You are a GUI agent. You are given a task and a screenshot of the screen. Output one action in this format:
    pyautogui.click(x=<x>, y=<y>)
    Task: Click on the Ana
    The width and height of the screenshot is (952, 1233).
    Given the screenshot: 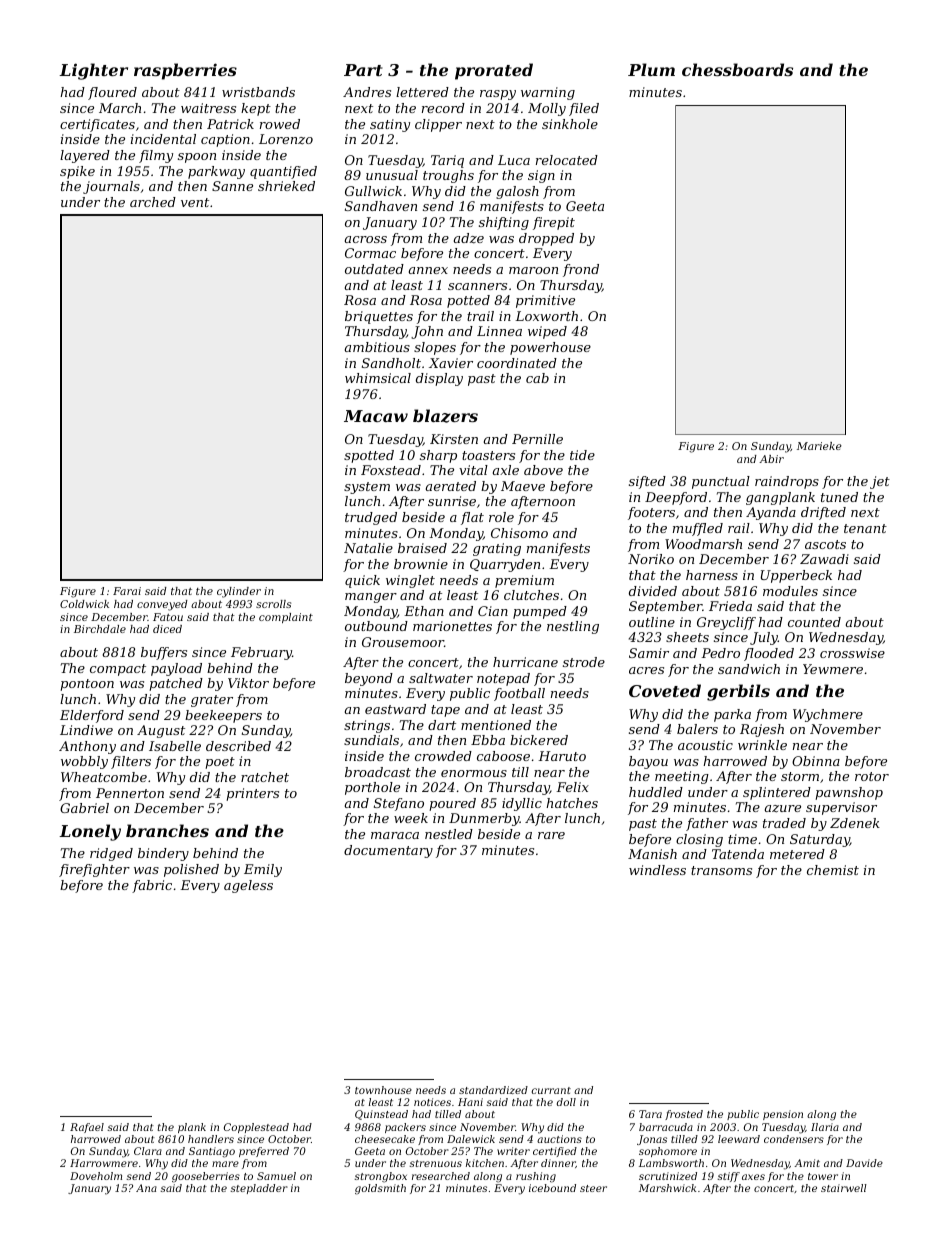 What is the action you would take?
    pyautogui.click(x=146, y=1188)
